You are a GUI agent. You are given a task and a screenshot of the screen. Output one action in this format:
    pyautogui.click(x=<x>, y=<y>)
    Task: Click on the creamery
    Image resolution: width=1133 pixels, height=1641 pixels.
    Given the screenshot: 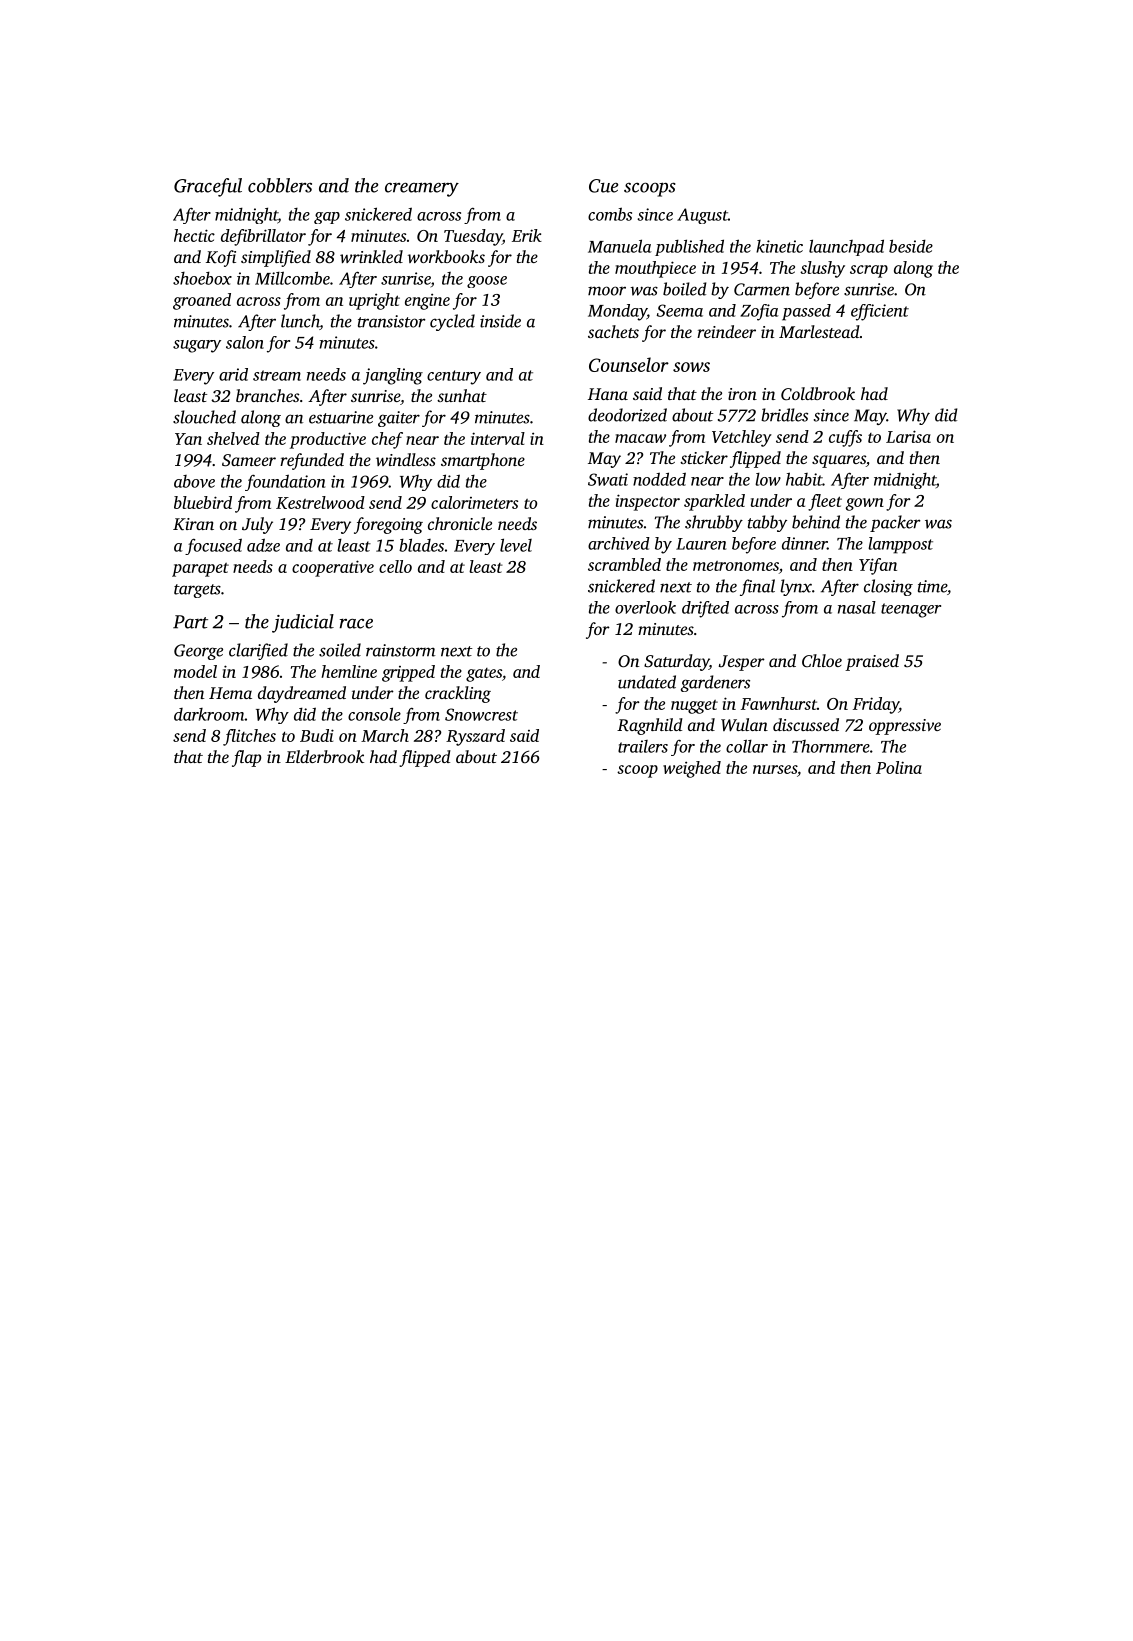 What is the action you would take?
    pyautogui.click(x=422, y=189)
